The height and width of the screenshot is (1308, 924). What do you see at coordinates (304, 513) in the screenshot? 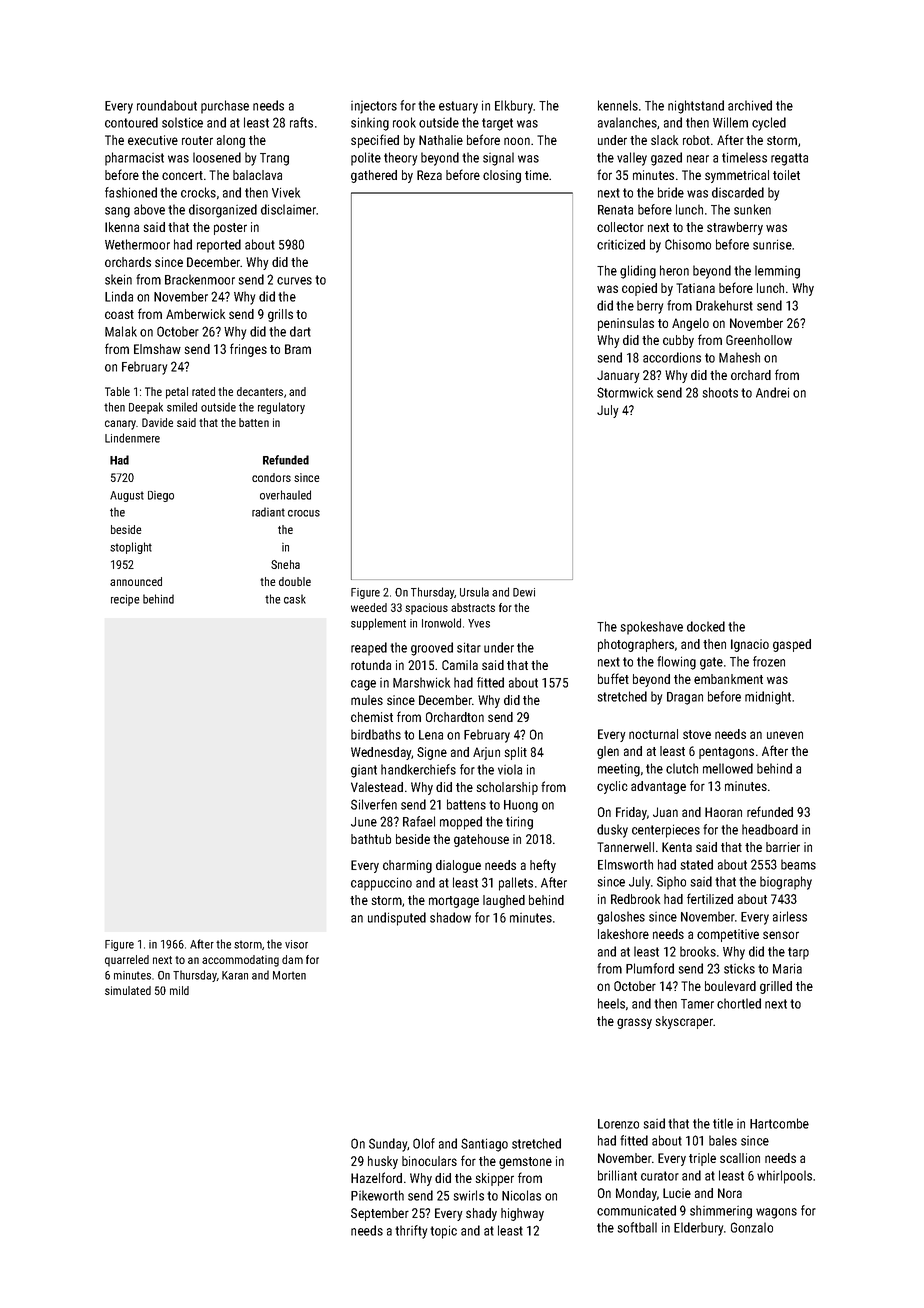
I see `crocus` at bounding box center [304, 513].
